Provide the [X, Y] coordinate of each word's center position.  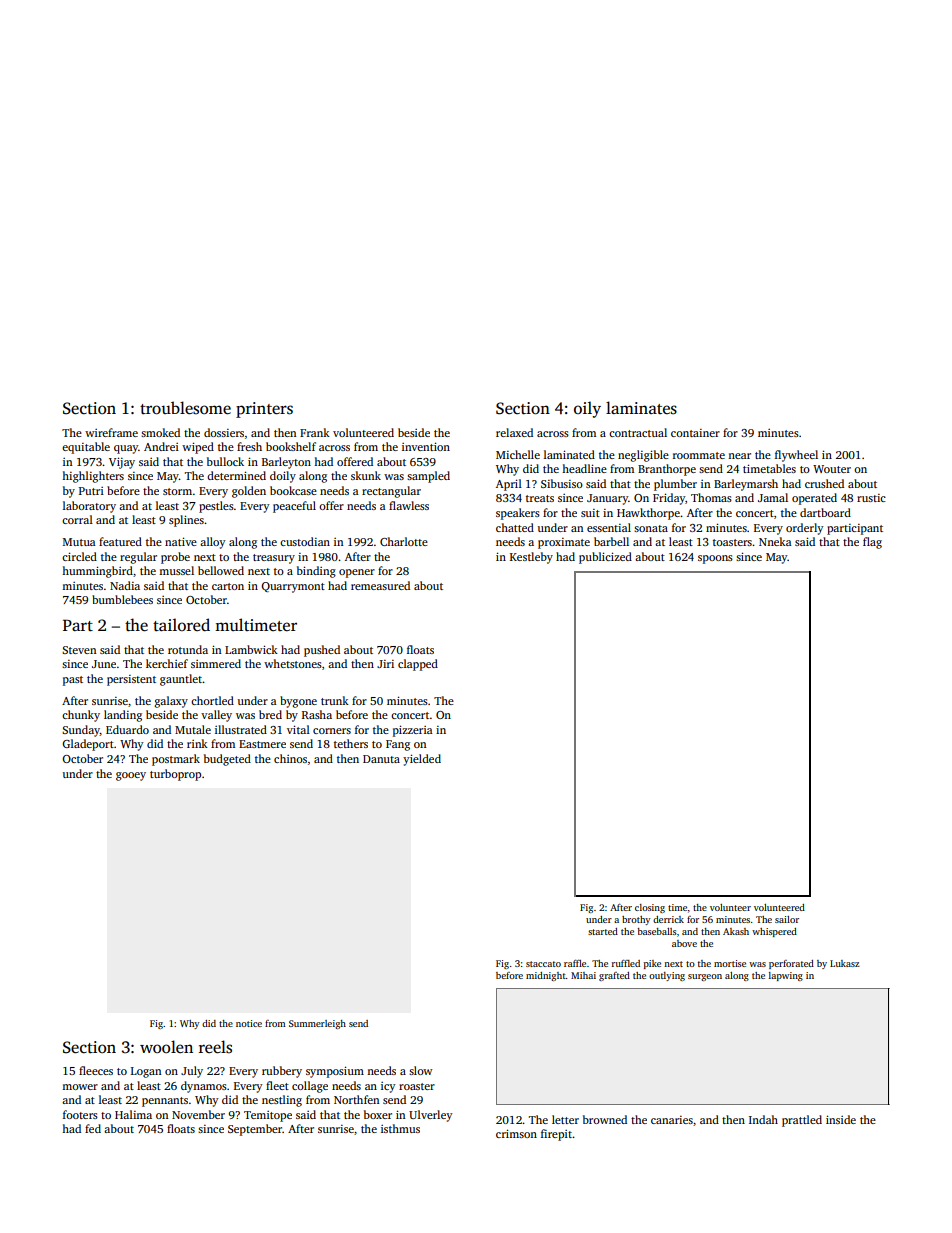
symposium [335, 1072]
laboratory [89, 507]
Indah [763, 1119]
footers [80, 1114]
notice [249, 1023]
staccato [543, 964]
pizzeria [412, 731]
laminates [641, 408]
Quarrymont [293, 587]
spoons [715, 559]
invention [426, 446]
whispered [774, 932]
